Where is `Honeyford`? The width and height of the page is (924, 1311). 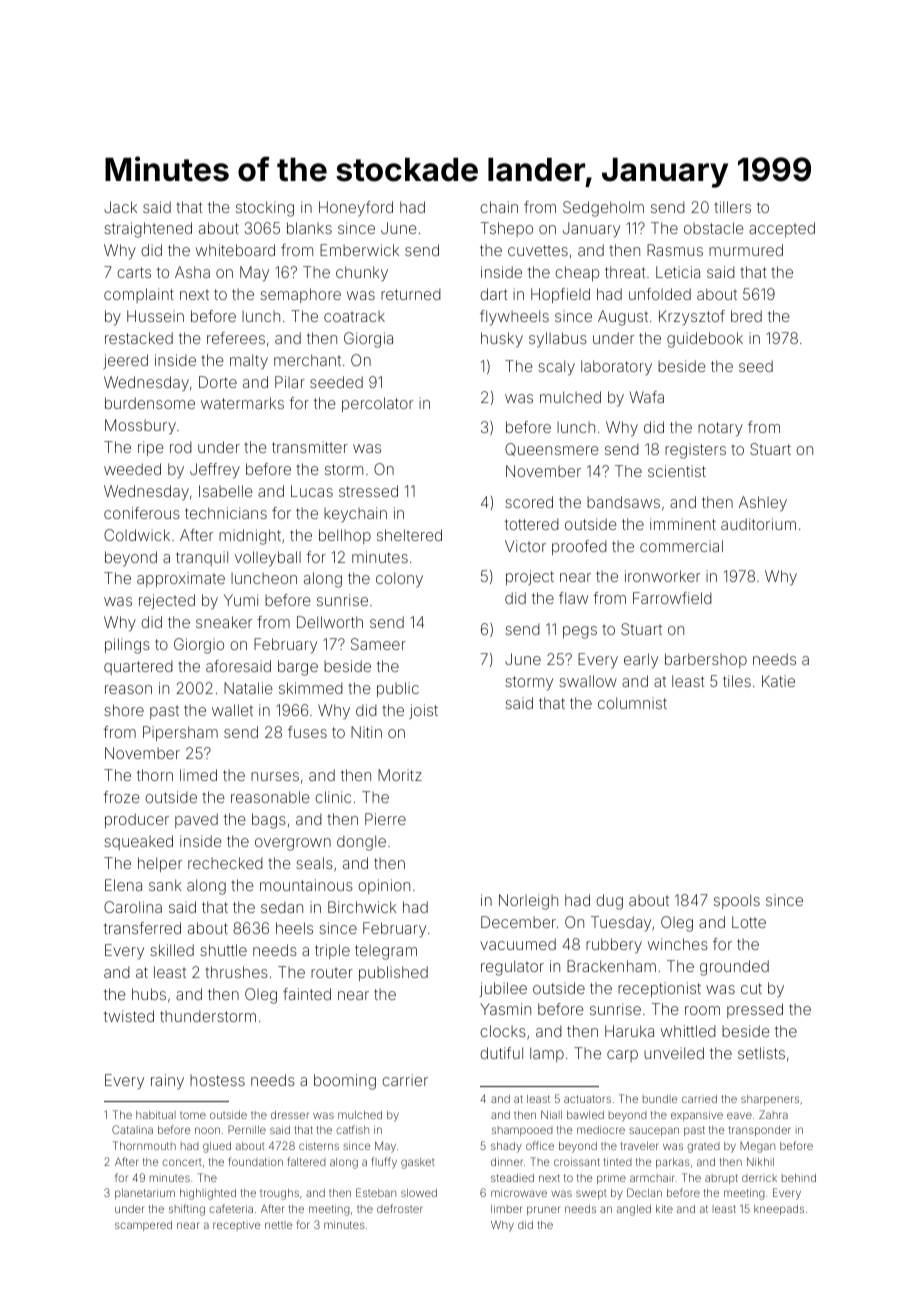
Honeyford is located at coordinates (356, 209).
